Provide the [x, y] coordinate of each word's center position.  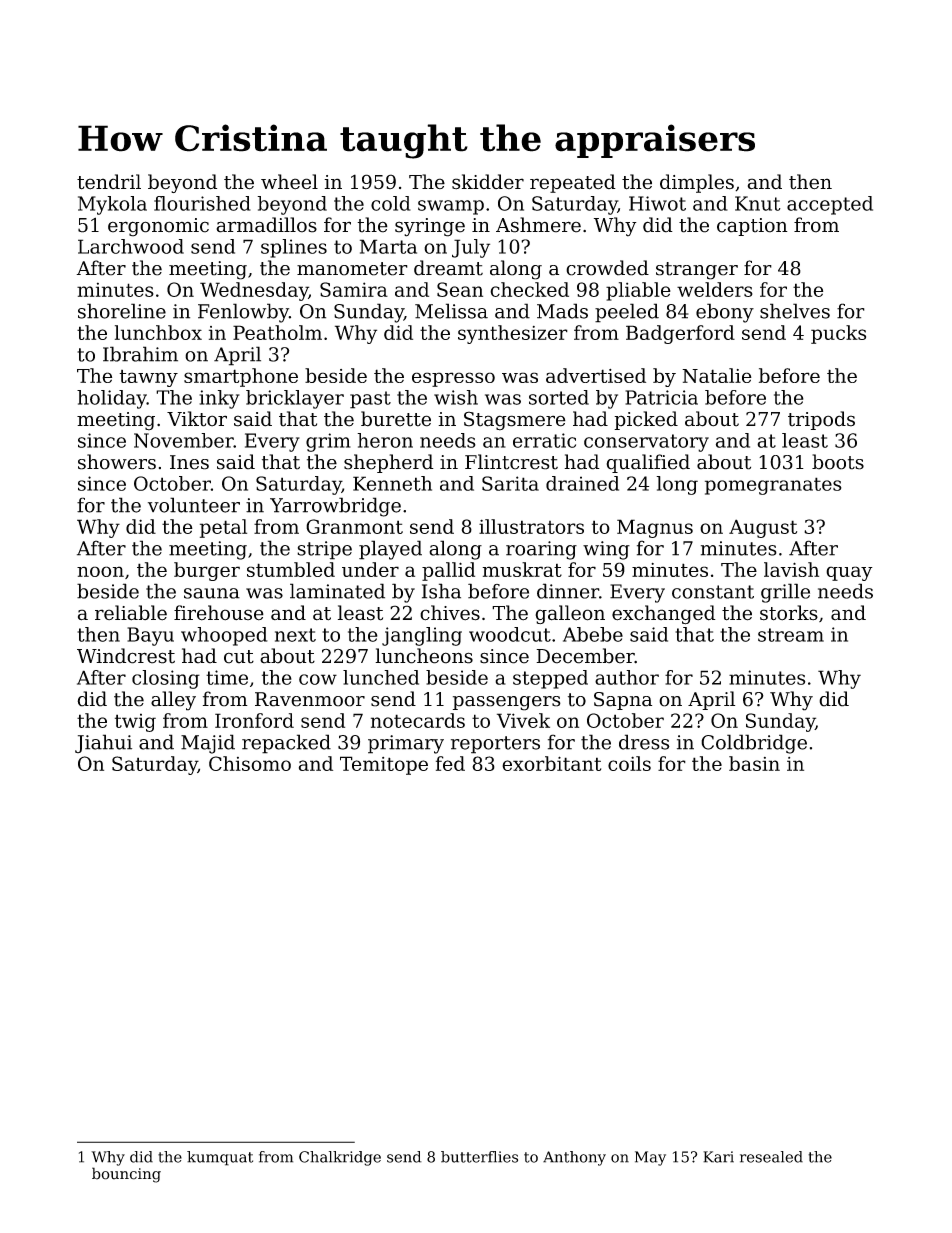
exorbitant [551, 763]
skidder [488, 182]
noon [100, 571]
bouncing [126, 1175]
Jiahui [103, 743]
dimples [697, 183]
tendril [109, 182]
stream [791, 635]
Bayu [150, 636]
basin [754, 763]
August [763, 528]
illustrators [531, 526]
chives [450, 613]
